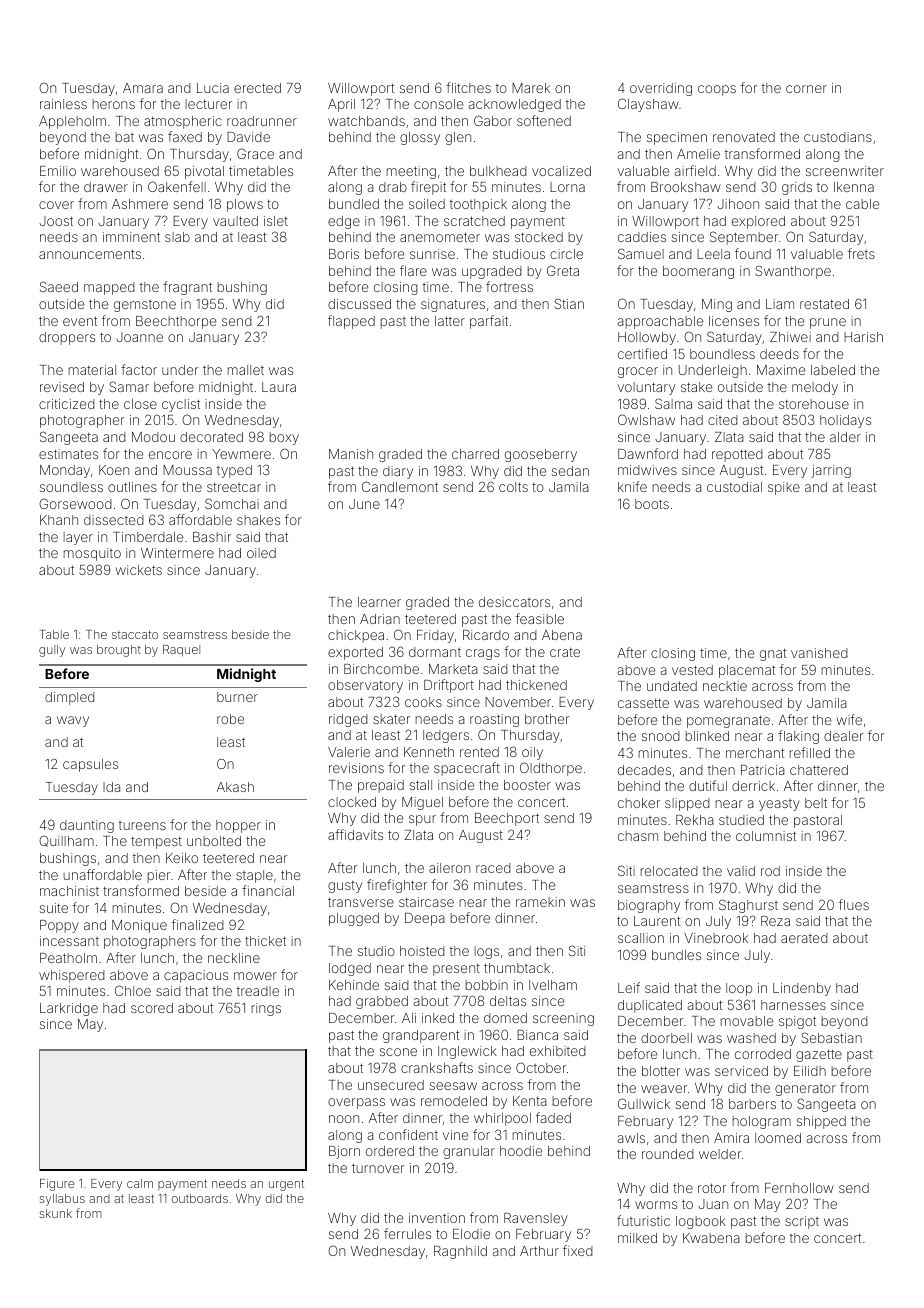 This document has width=924, height=1308. Describe the element at coordinates (652, 504) in the document. I see `boots` at that location.
